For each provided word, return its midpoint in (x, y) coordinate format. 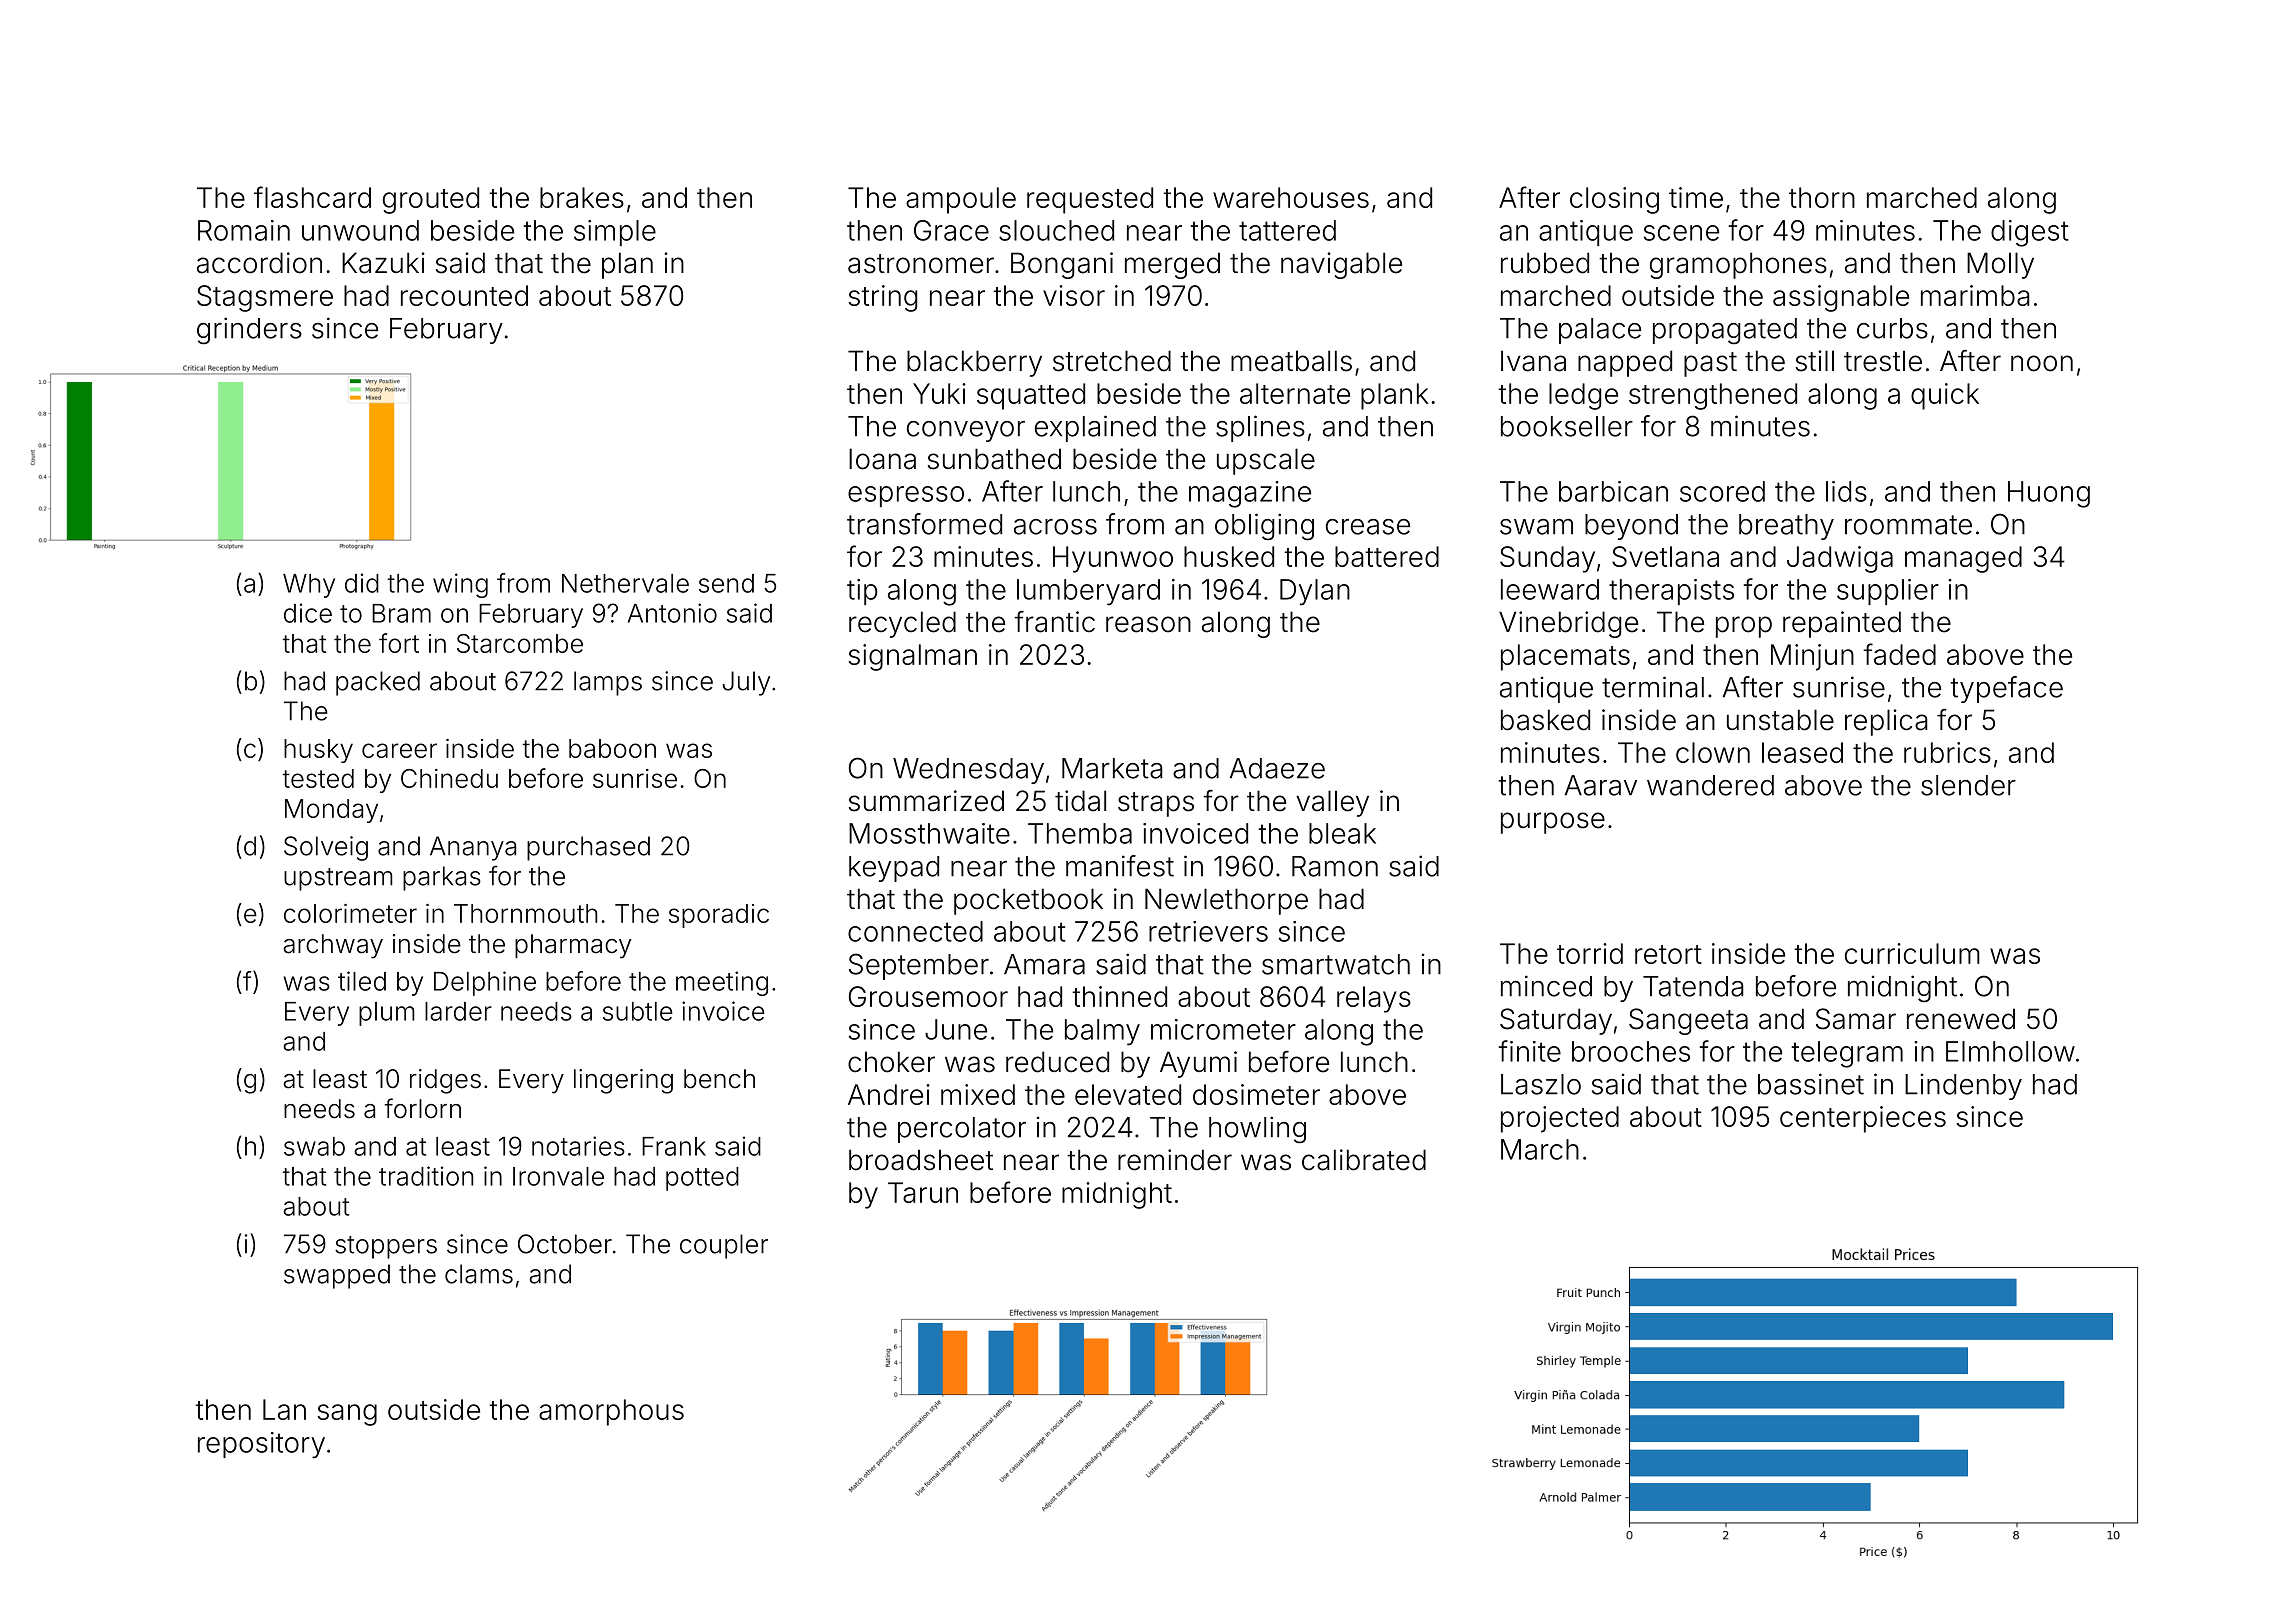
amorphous (611, 1412)
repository (261, 1445)
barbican (1613, 491)
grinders (249, 331)
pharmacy (573, 946)
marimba (1975, 295)
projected (1560, 1119)
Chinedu (449, 778)
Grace (951, 230)
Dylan (1315, 592)
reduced (1057, 1062)
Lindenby (1963, 1086)
